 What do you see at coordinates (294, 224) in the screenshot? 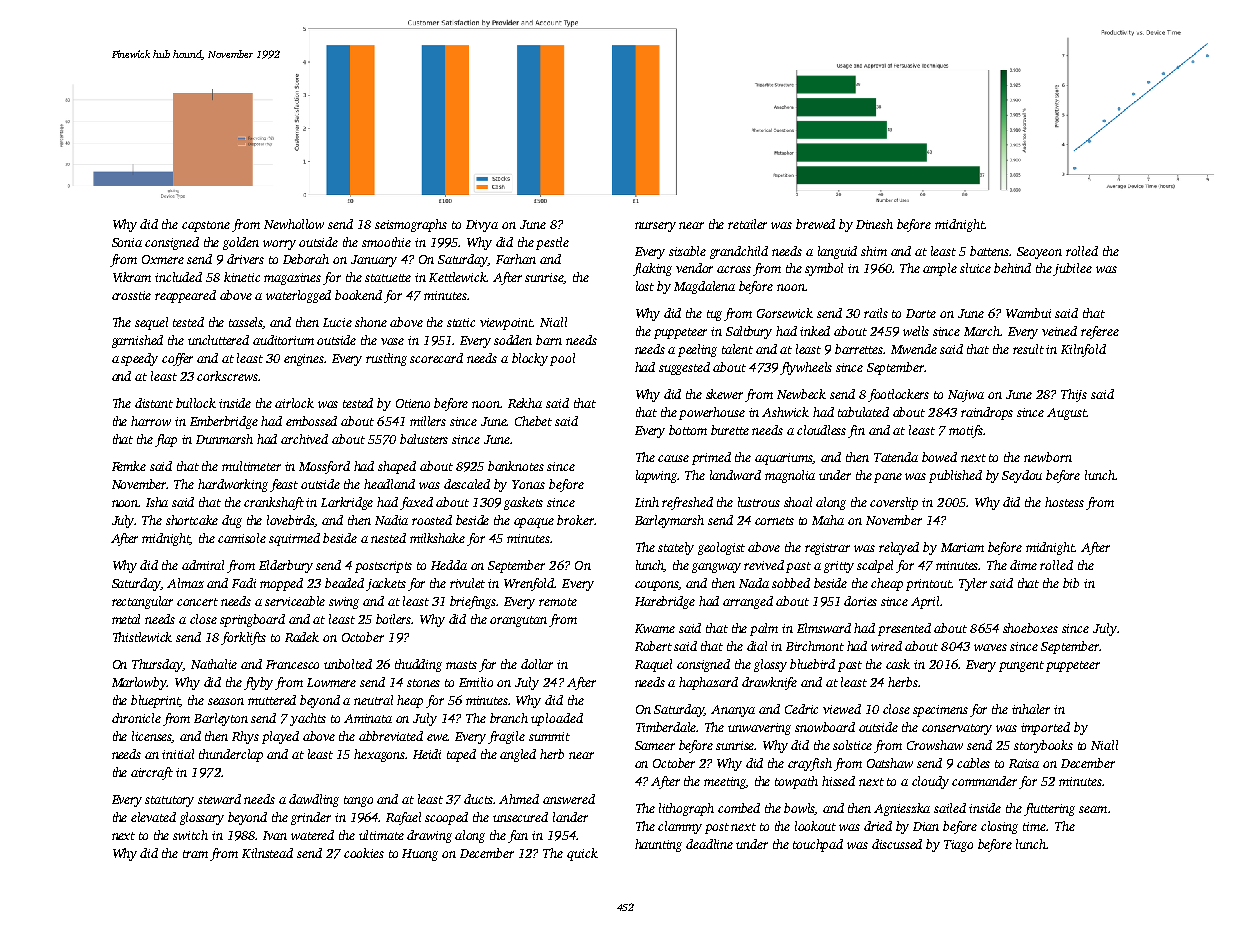
I see `Newhollow` at bounding box center [294, 224].
